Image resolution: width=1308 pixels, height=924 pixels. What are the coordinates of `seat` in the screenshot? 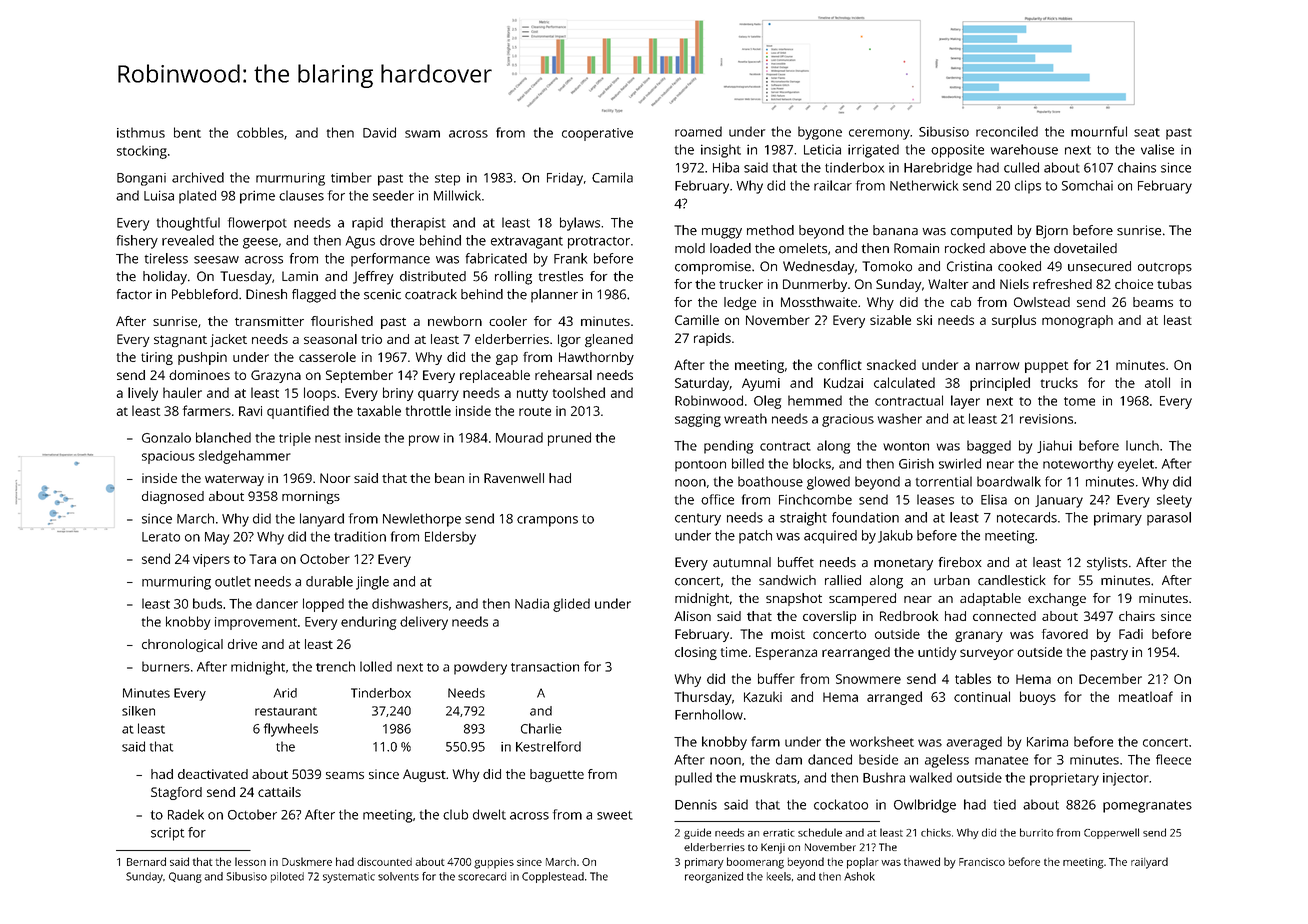 It's located at (1147, 132).
